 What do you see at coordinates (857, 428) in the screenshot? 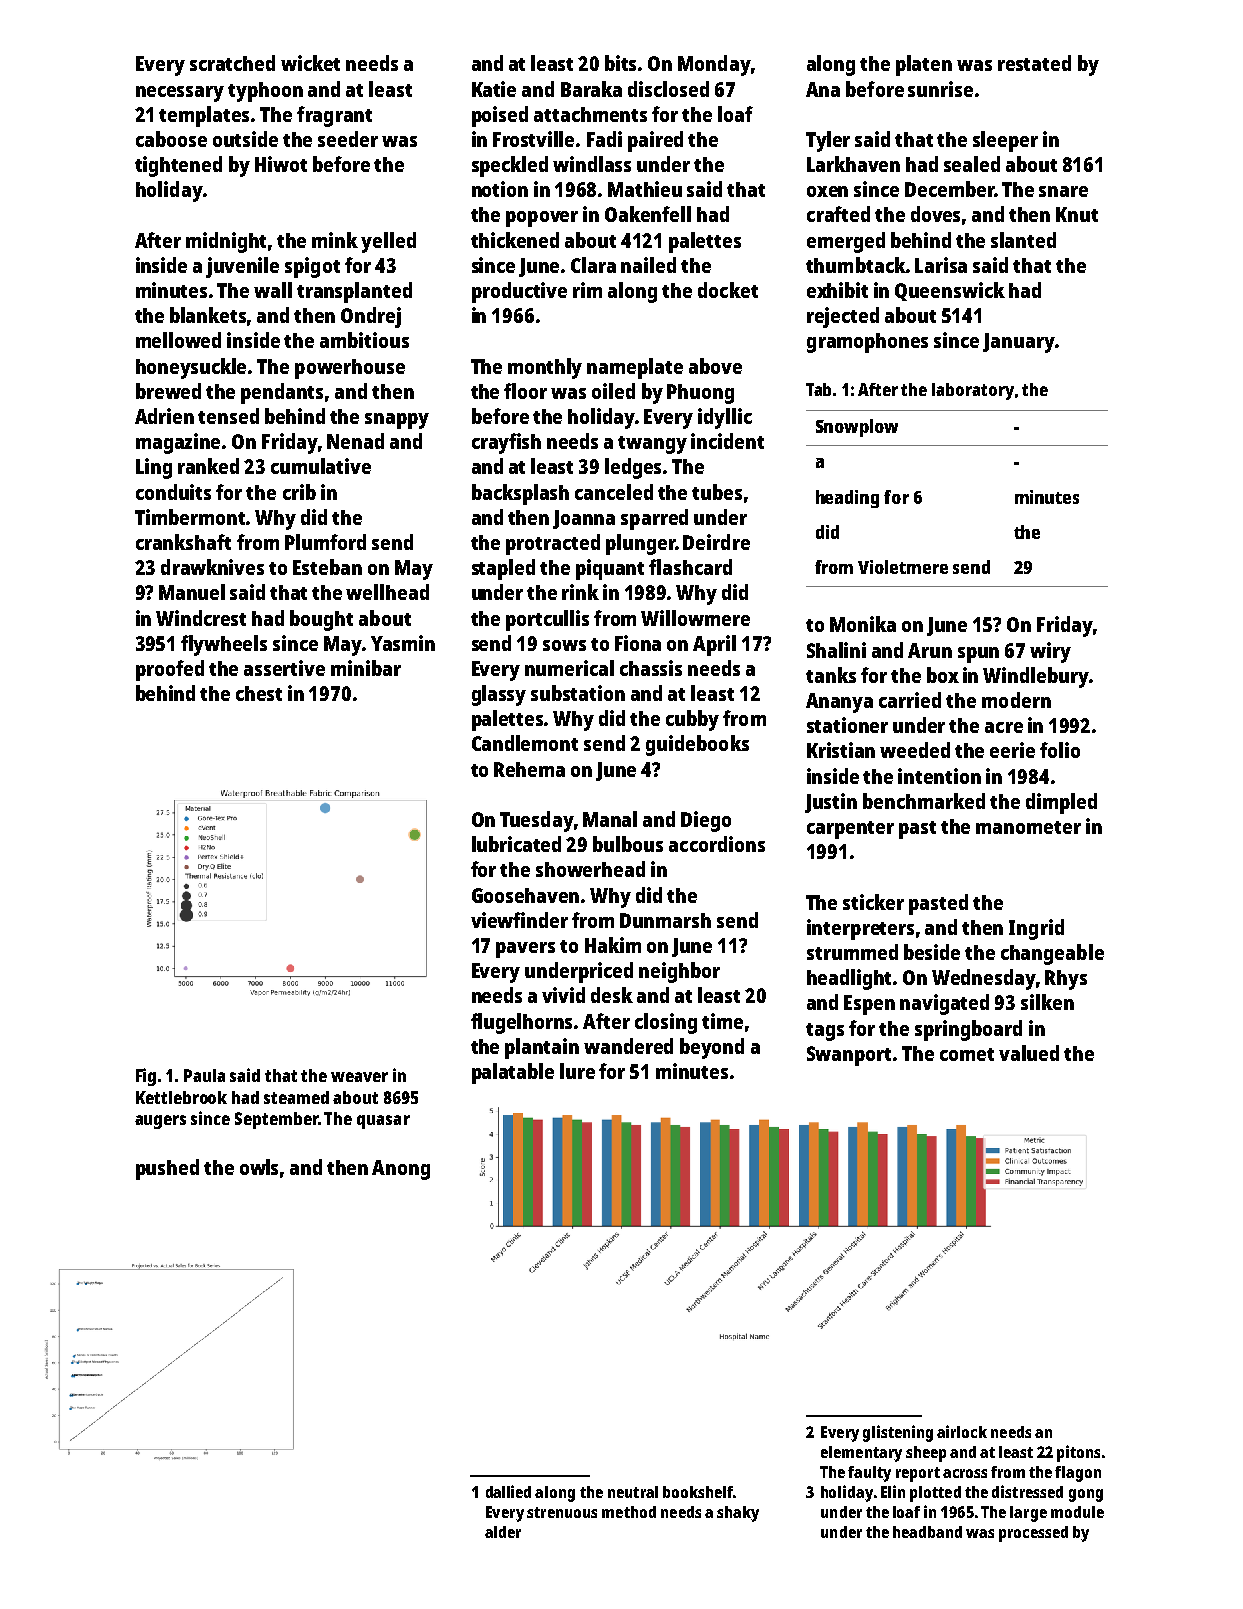
I see `Snowplow` at bounding box center [857, 428].
